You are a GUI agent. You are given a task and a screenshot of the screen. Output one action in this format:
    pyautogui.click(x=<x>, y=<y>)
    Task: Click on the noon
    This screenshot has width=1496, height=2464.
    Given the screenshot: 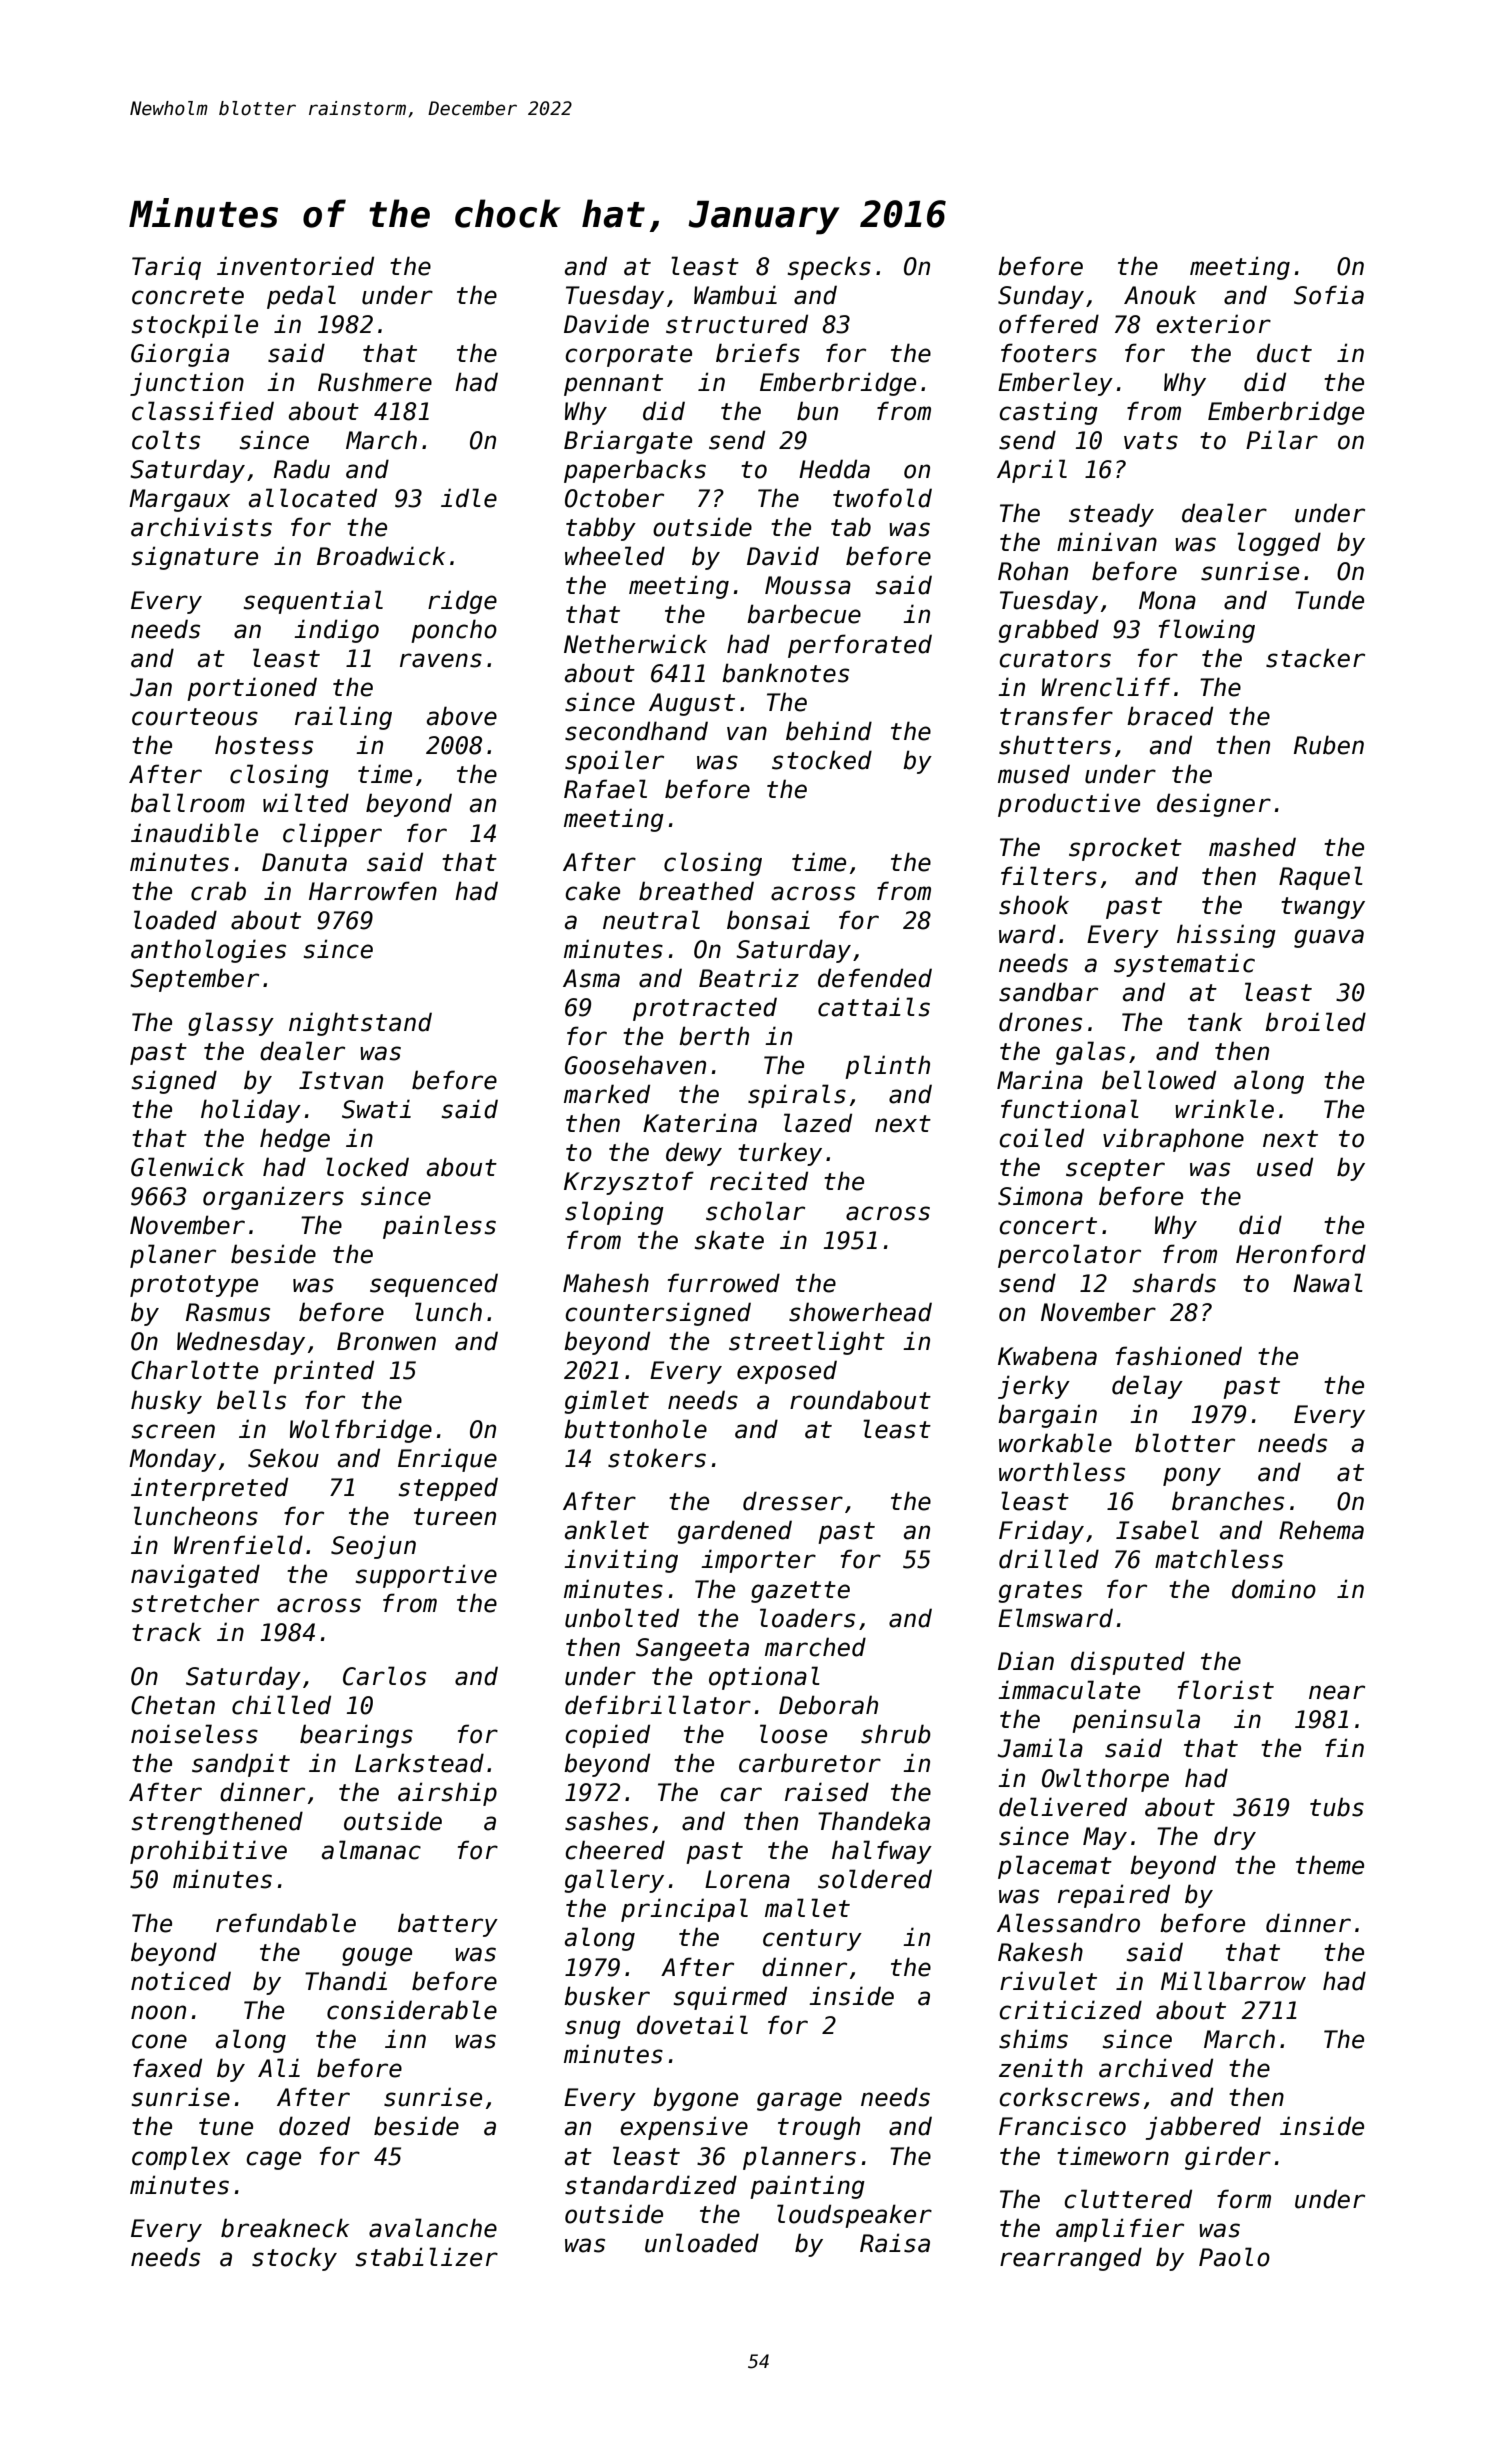 What is the action you would take?
    pyautogui.click(x=158, y=2012)
